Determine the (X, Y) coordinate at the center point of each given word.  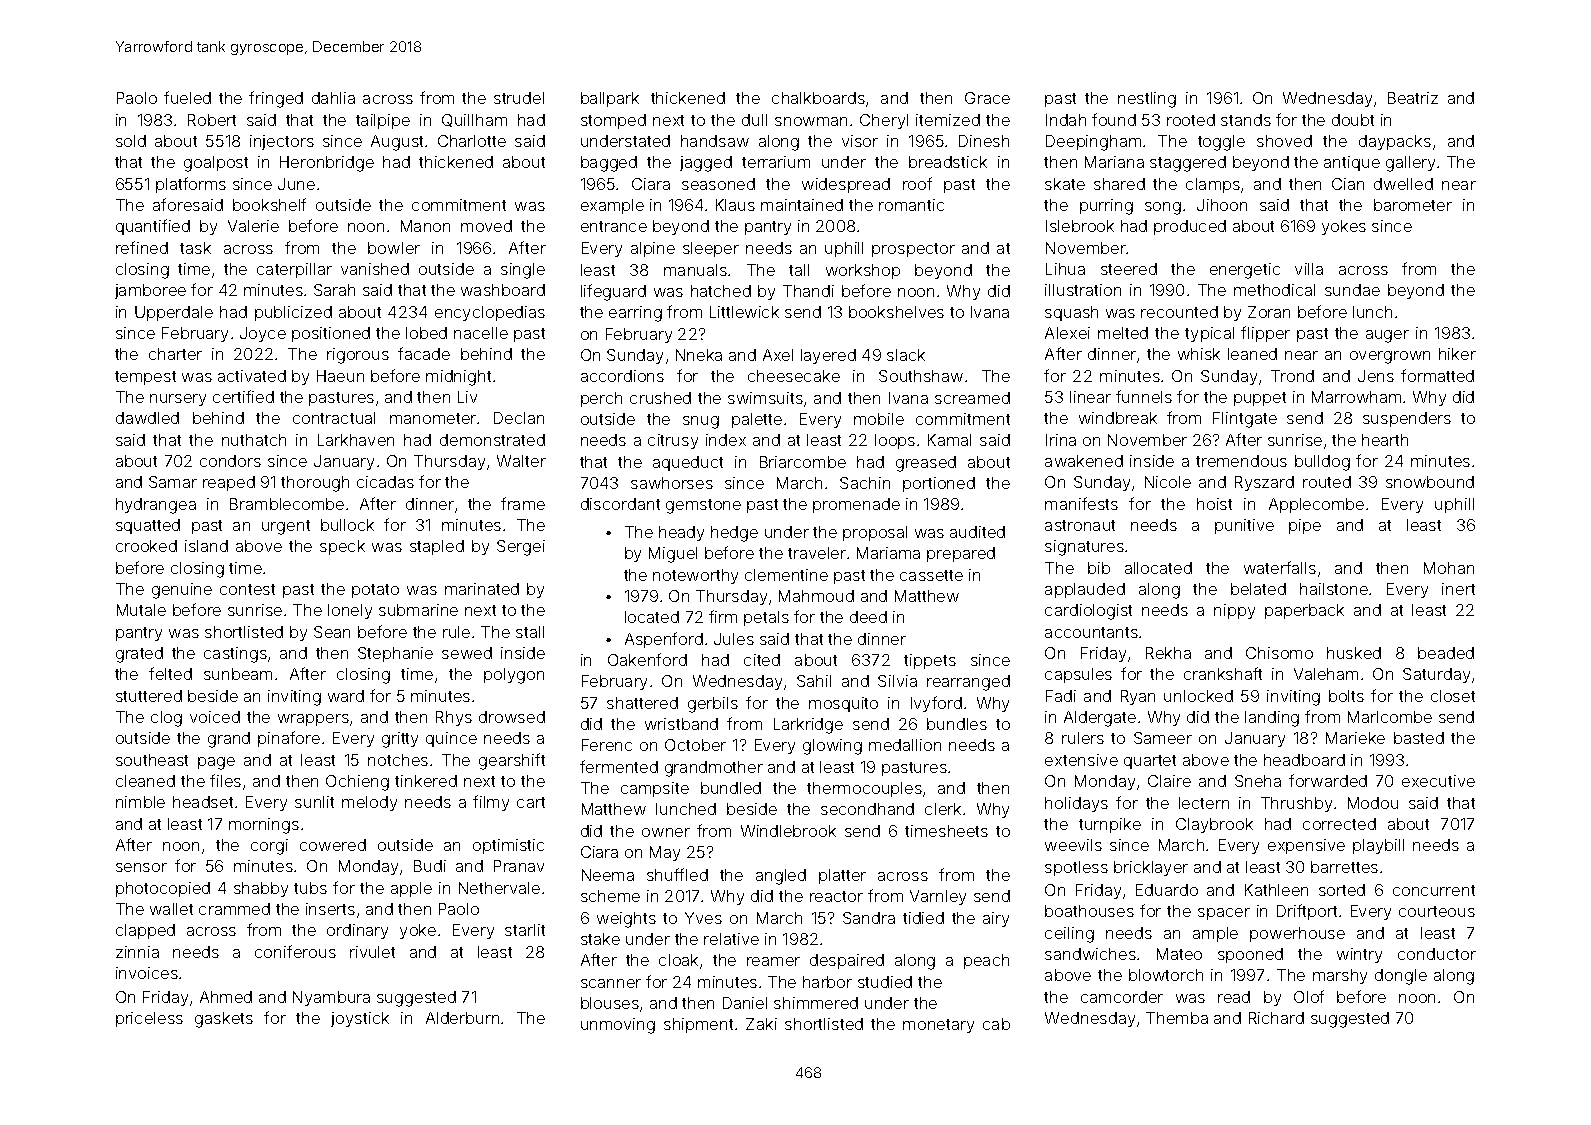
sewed (467, 653)
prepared (961, 554)
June (296, 184)
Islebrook (1080, 226)
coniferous (295, 951)
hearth (1385, 440)
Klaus (735, 205)
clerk (943, 809)
